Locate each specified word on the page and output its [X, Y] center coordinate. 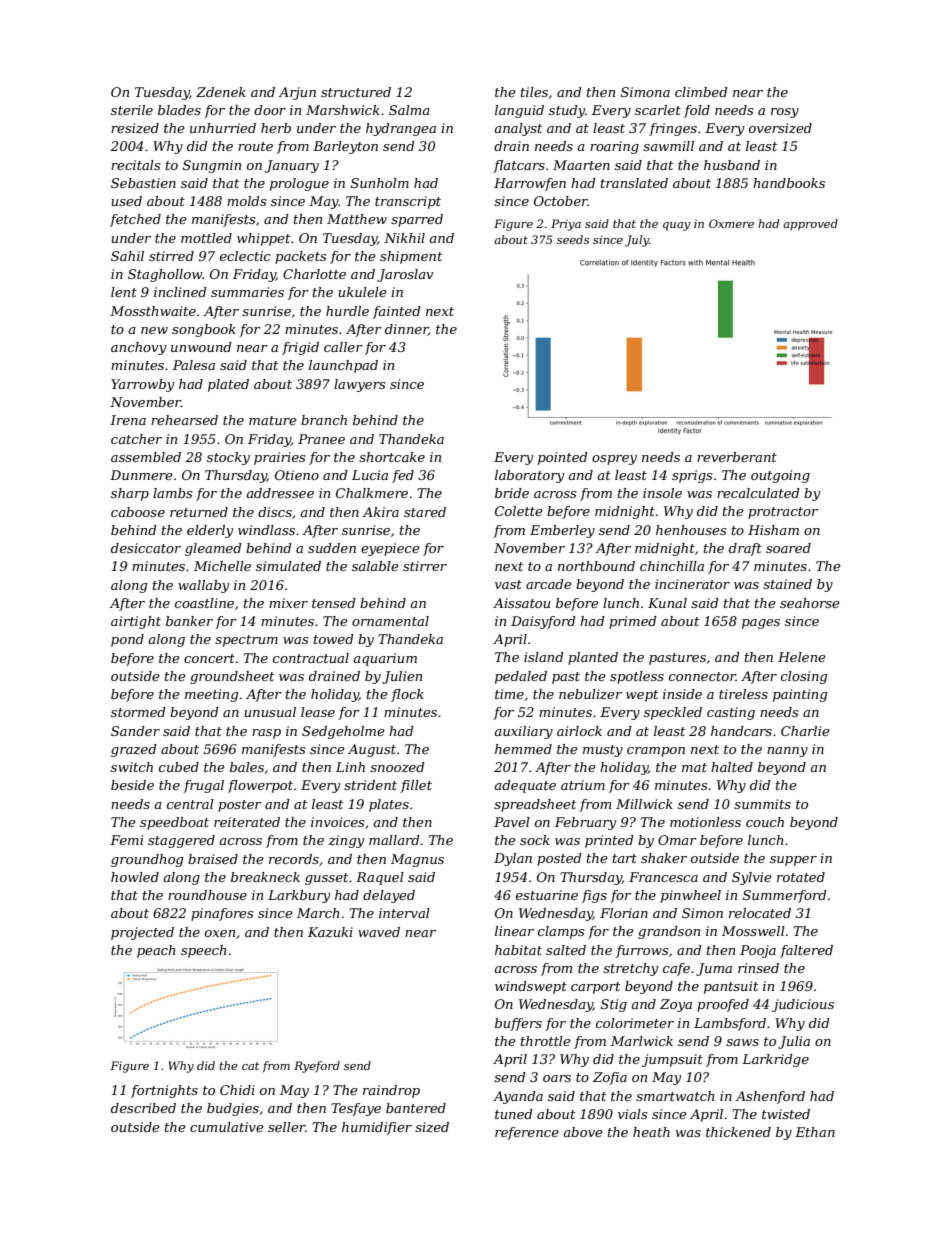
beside [132, 785]
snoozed [397, 767]
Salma [409, 110]
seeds [573, 239]
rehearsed [184, 420]
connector [702, 676]
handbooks [789, 183]
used [126, 201]
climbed [701, 92]
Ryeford [317, 1067]
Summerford [785, 896]
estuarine [547, 895]
